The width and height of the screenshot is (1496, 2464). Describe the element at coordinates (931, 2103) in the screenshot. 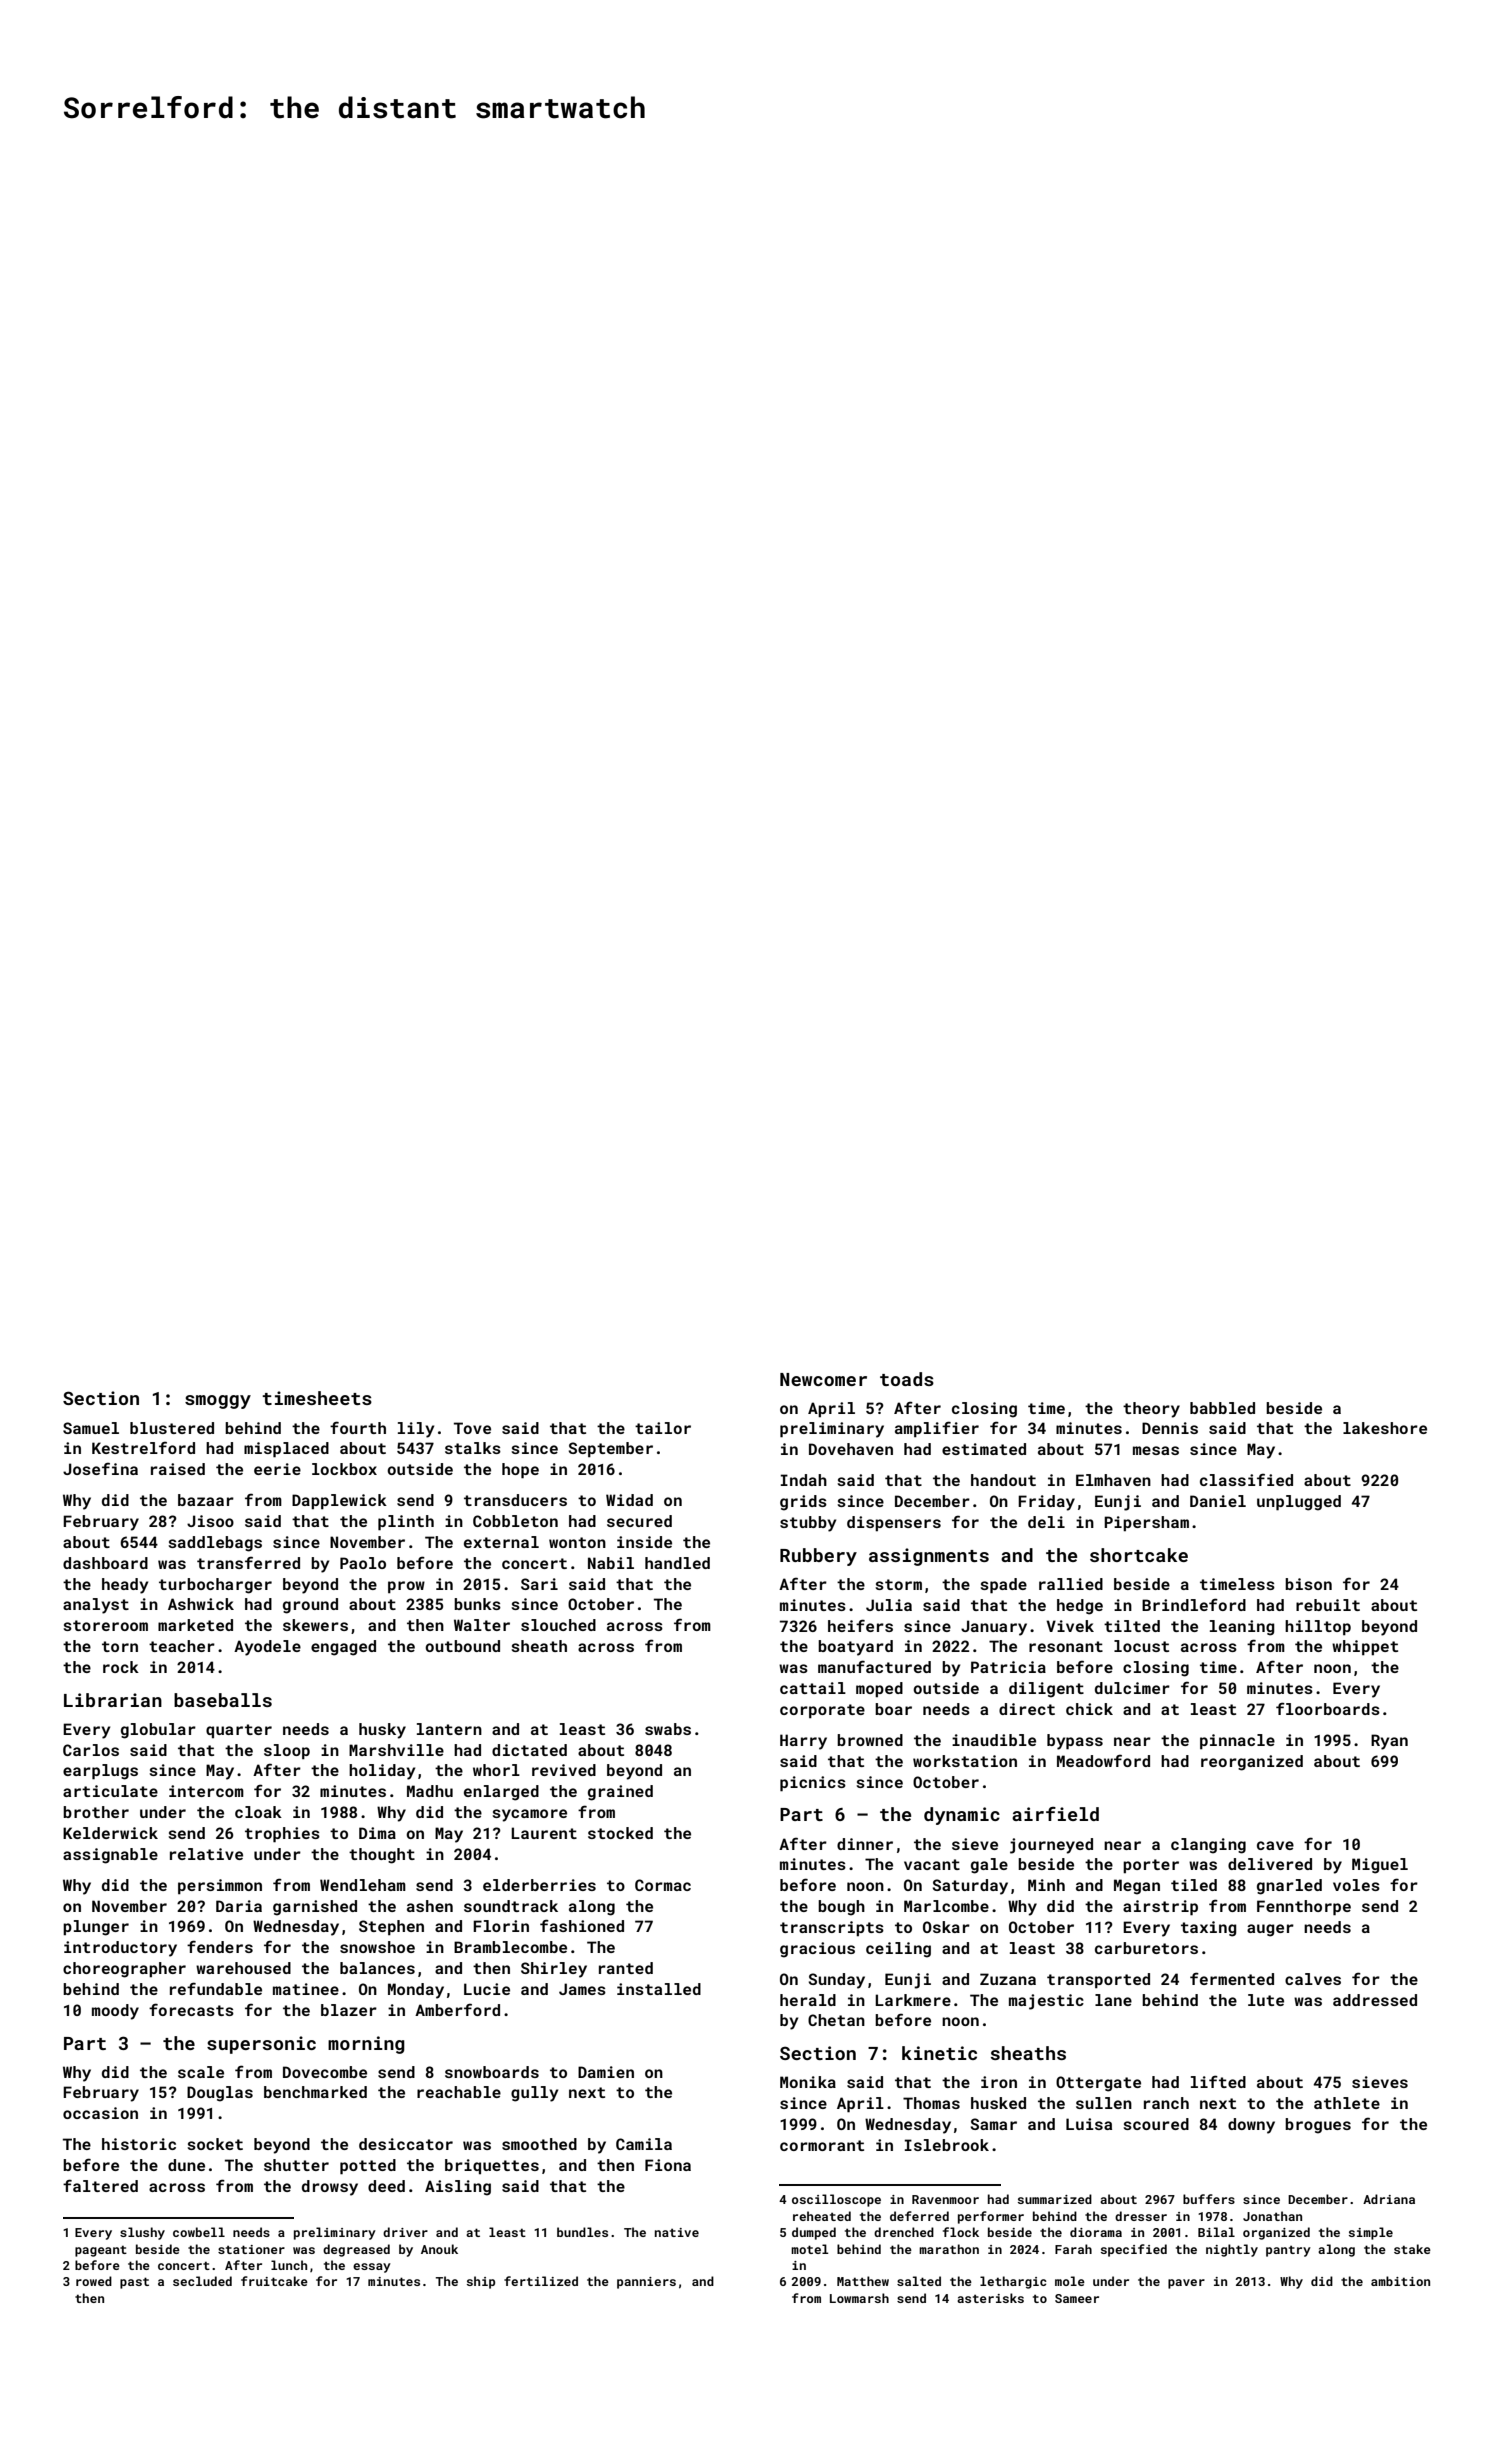

I see `Thomas` at that location.
